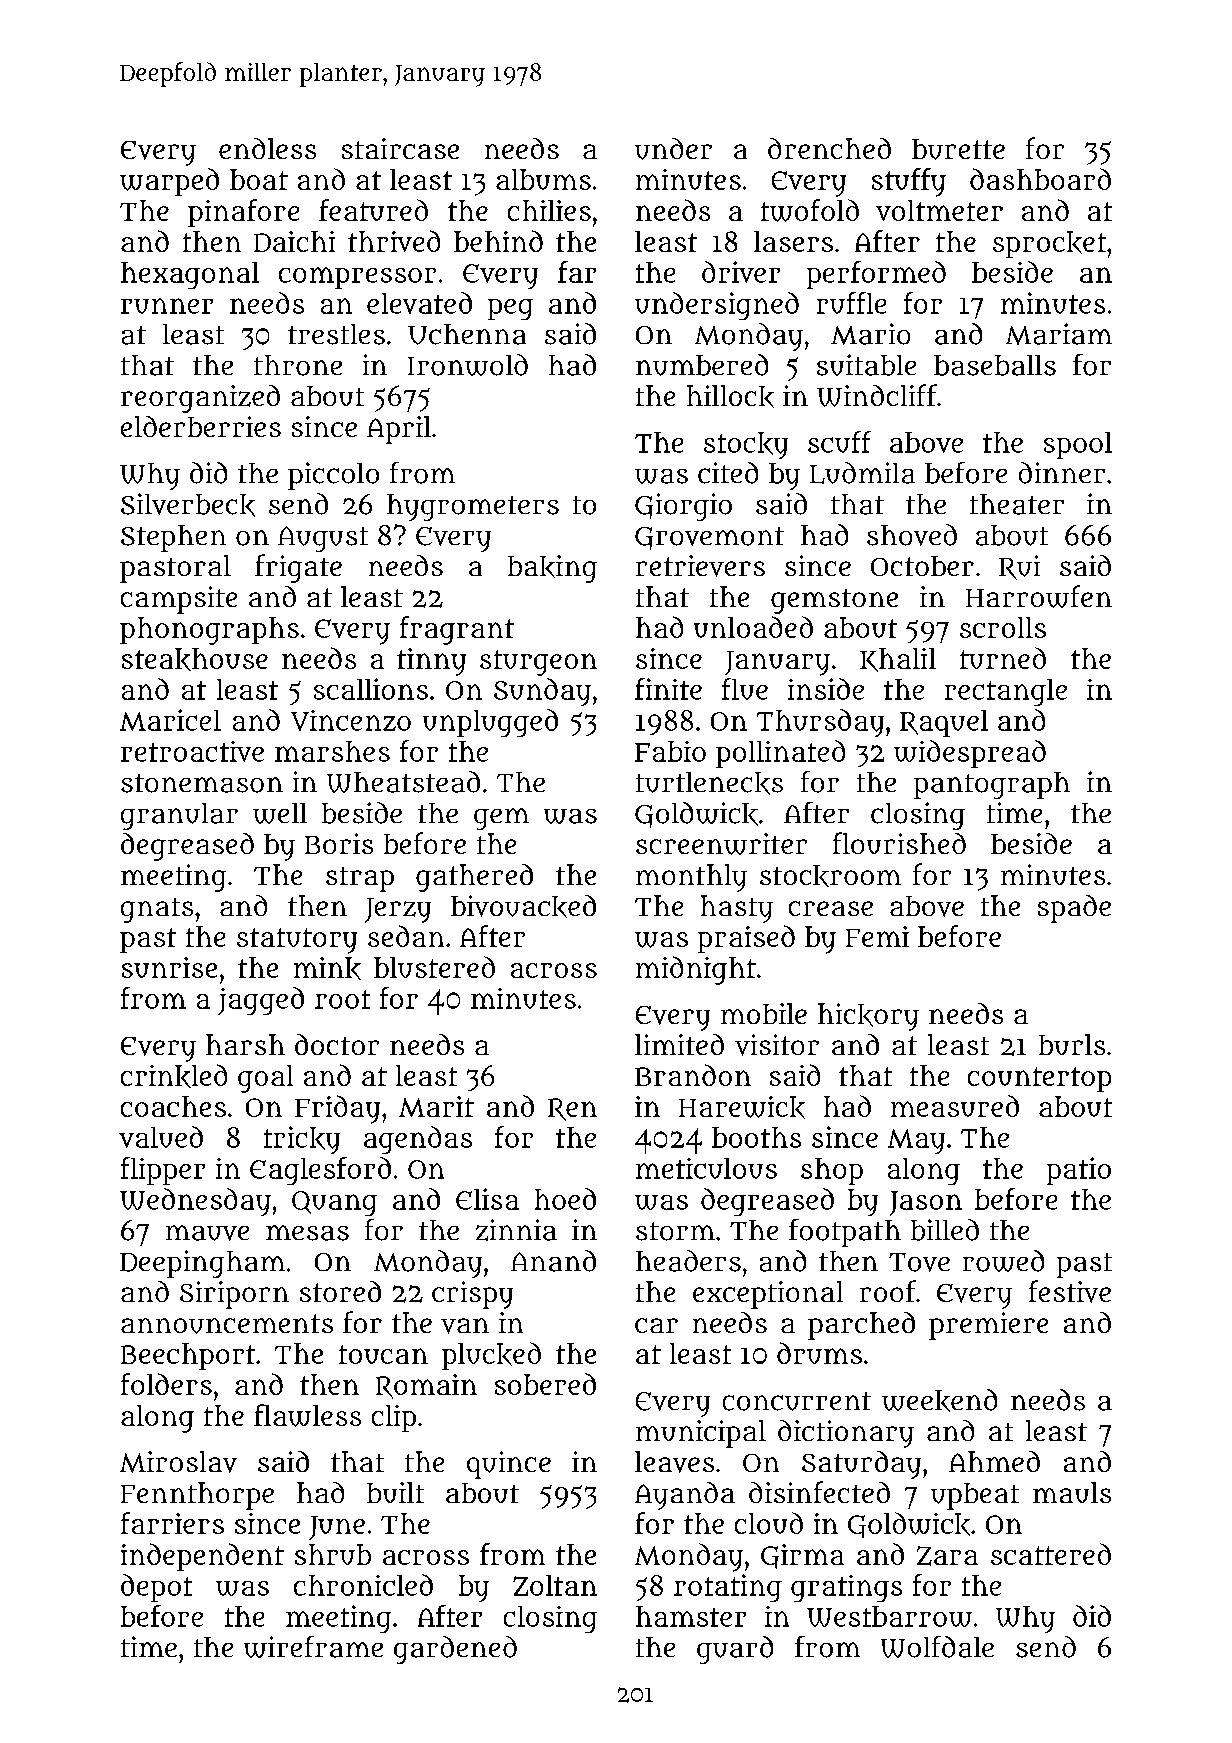 This screenshot has width=1232, height=1743. Describe the element at coordinates (455, 1650) in the screenshot. I see `gardened` at that location.
